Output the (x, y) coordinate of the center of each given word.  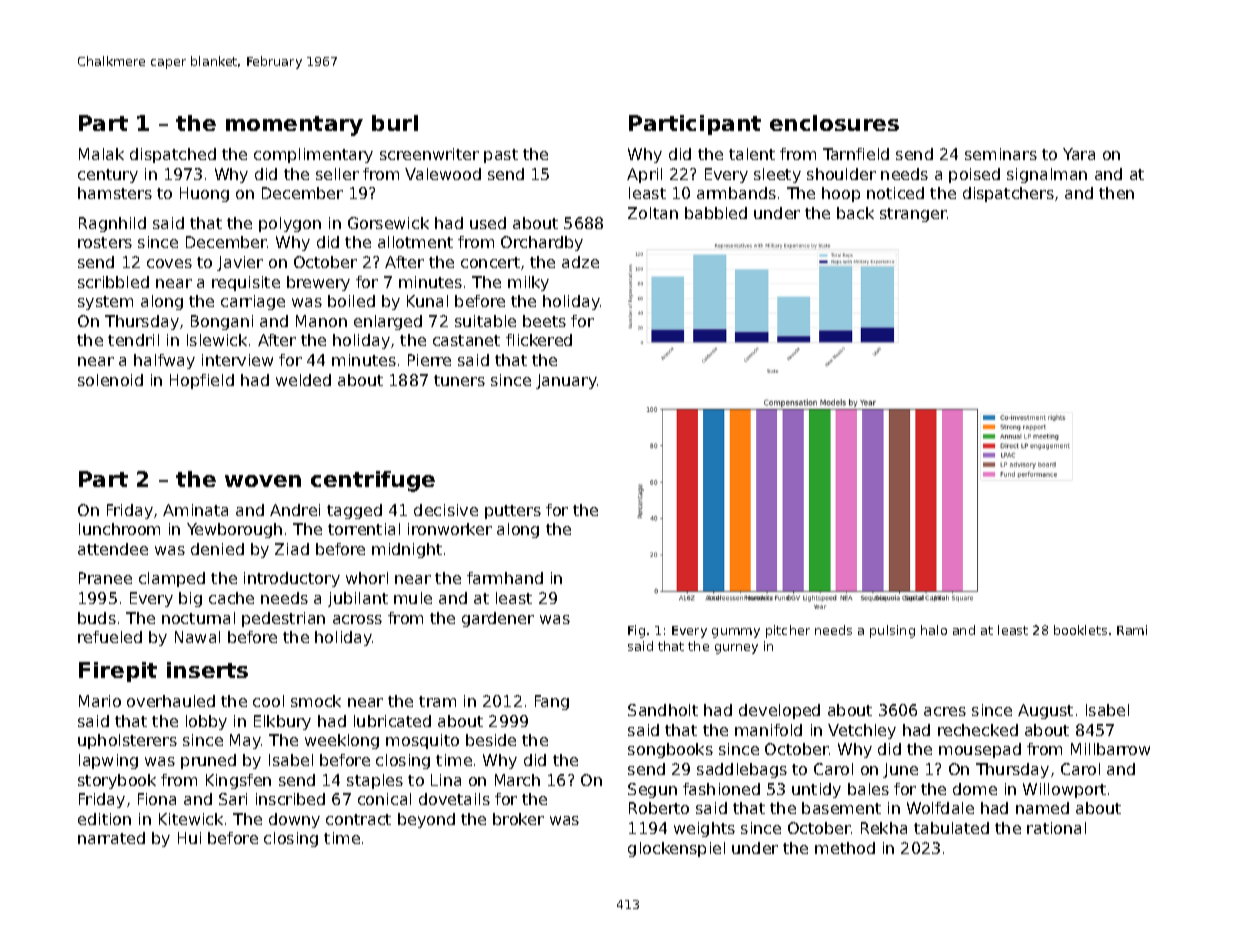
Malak (101, 154)
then (1116, 193)
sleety (777, 175)
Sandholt (663, 710)
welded (303, 380)
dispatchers (1008, 194)
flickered (539, 340)
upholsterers (127, 741)
